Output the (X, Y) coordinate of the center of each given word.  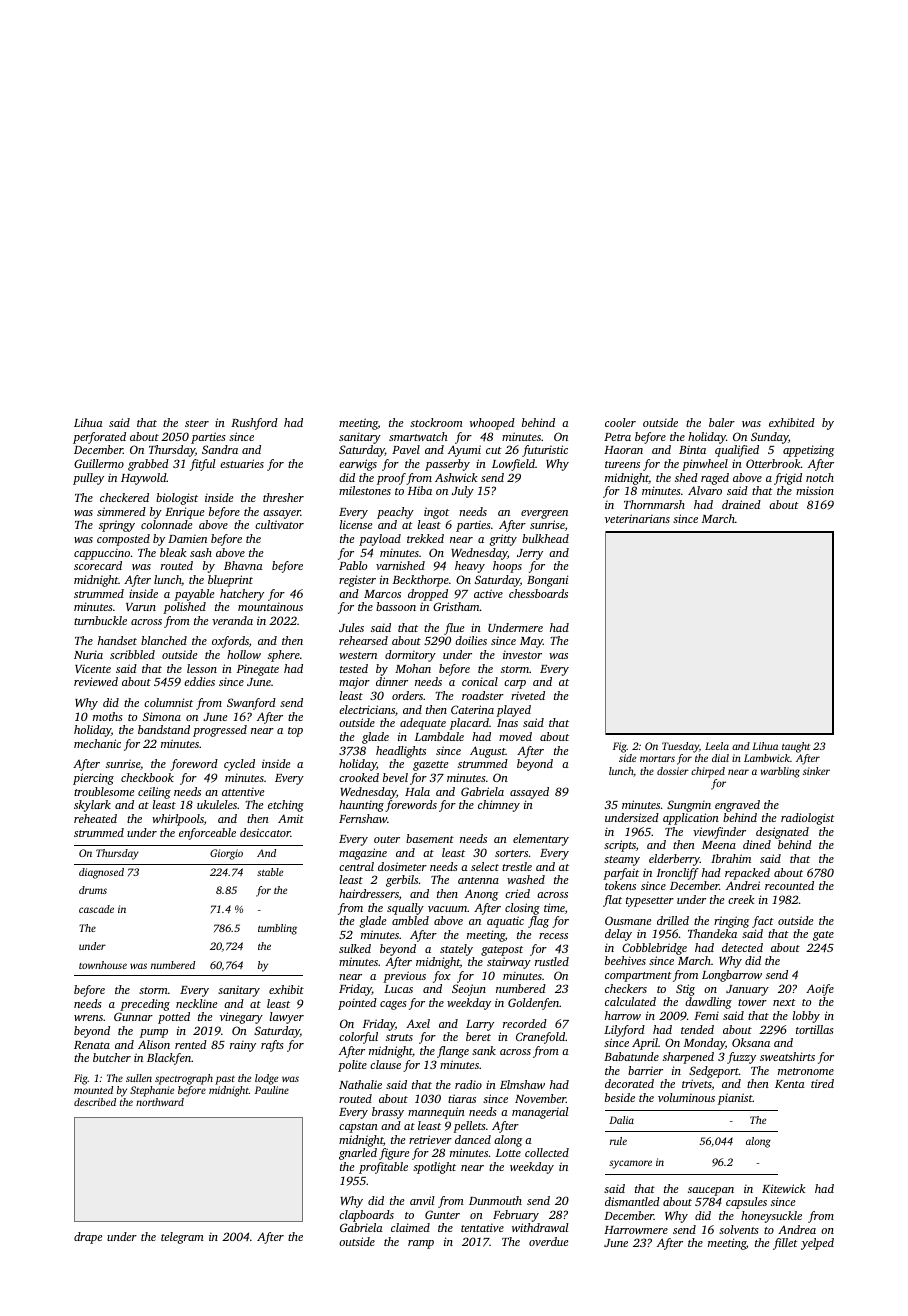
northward (160, 1102)
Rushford (254, 424)
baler (722, 422)
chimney (499, 806)
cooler (620, 422)
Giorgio (226, 854)
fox (442, 977)
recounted (789, 885)
